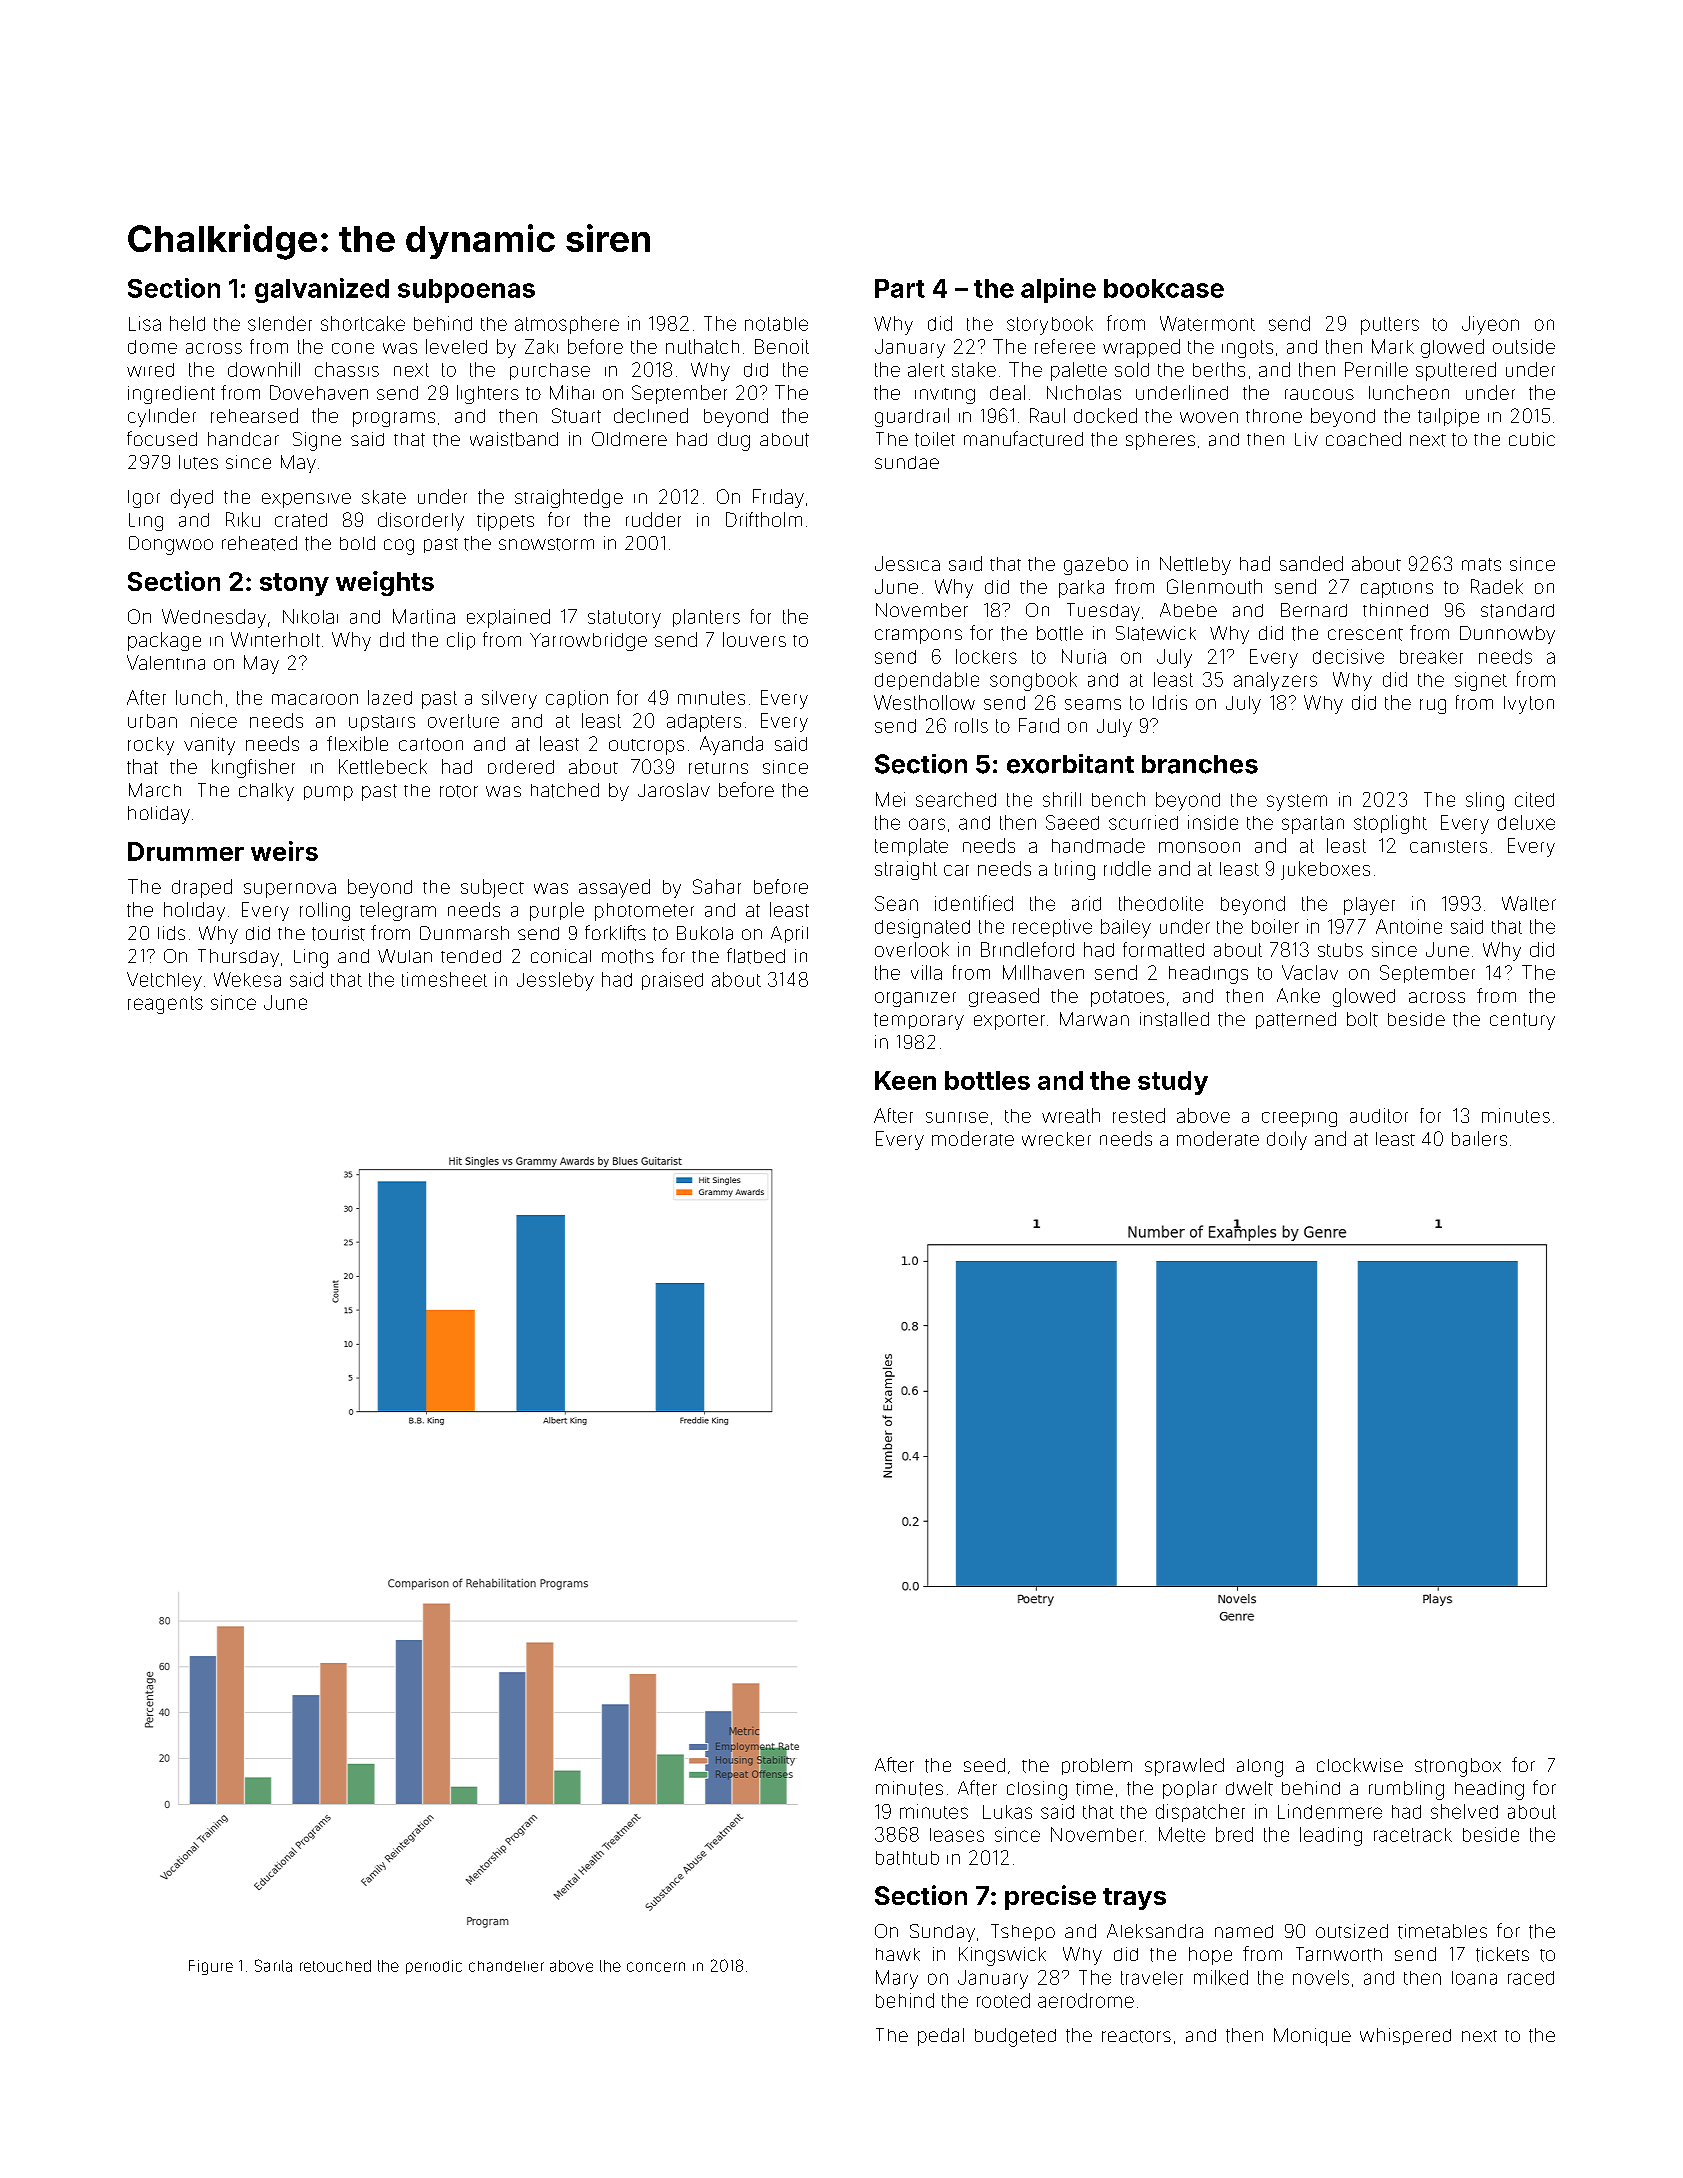 Image resolution: width=1683 pixels, height=2178 pixels. What do you see at coordinates (1188, 610) in the screenshot?
I see `Abebe` at bounding box center [1188, 610].
